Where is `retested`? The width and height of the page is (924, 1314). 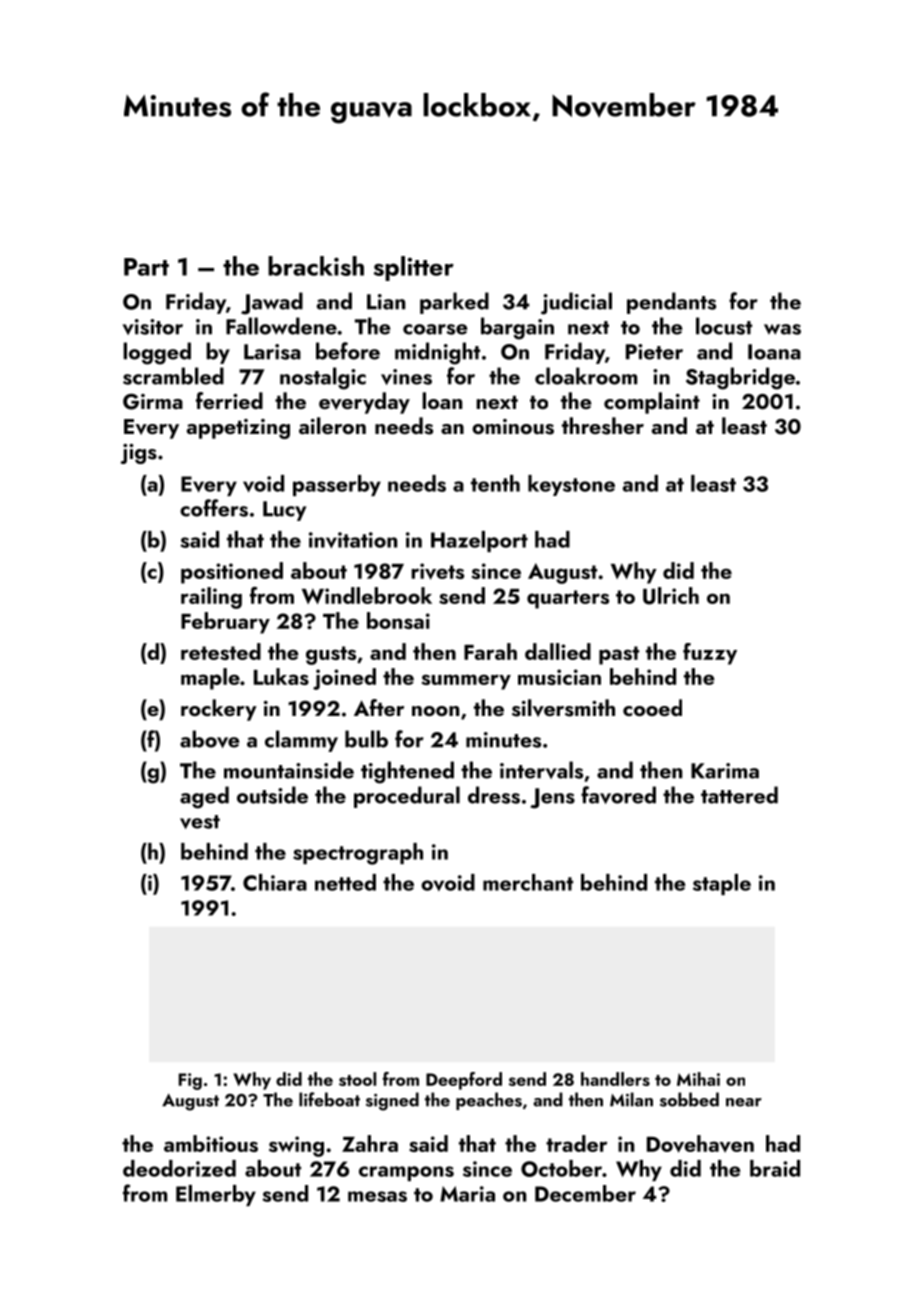
retested is located at coordinates (221, 651).
